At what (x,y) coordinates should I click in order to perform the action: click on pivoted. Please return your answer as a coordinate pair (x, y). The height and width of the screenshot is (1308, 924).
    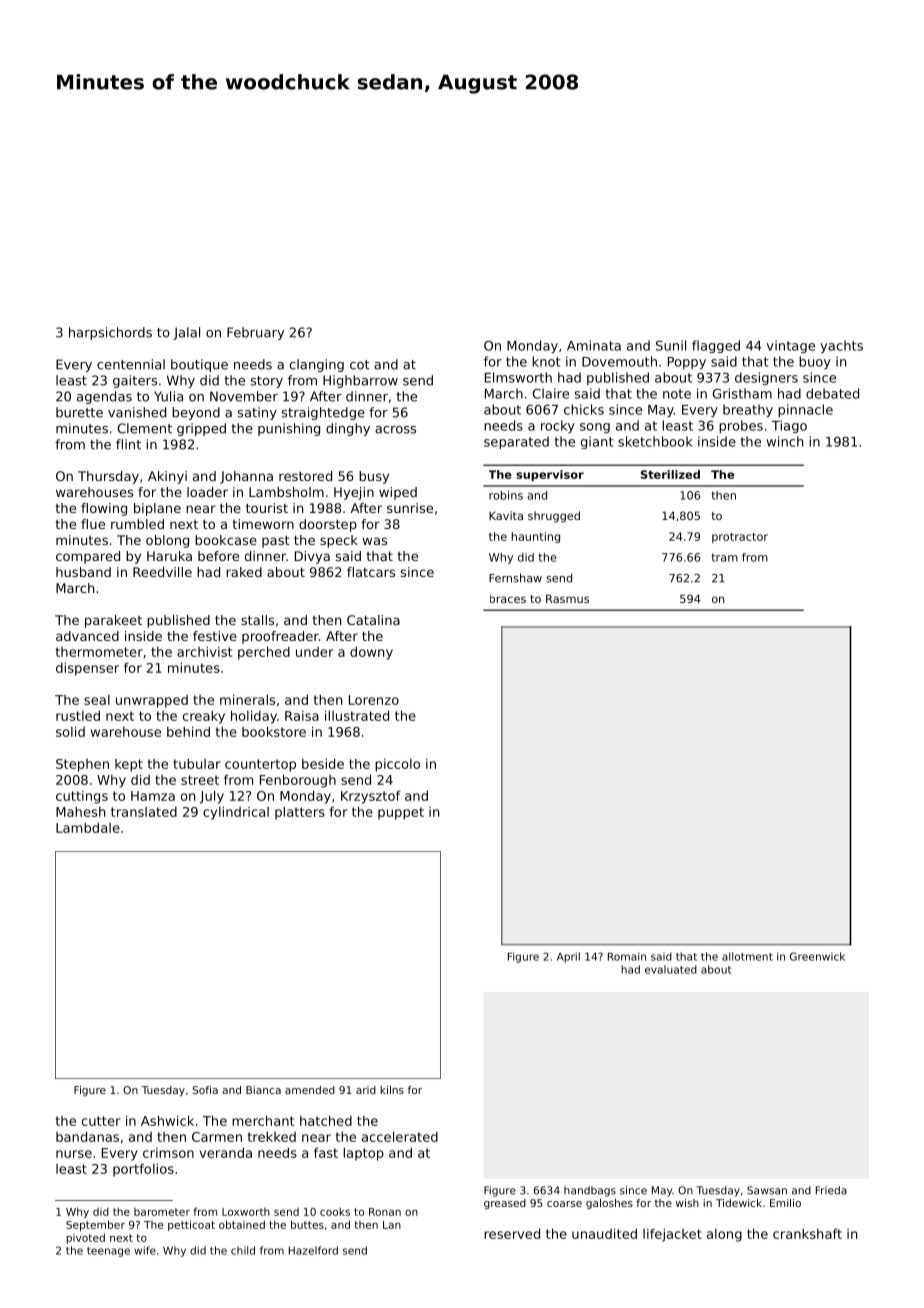
    Looking at the image, I should click on (85, 1238).
